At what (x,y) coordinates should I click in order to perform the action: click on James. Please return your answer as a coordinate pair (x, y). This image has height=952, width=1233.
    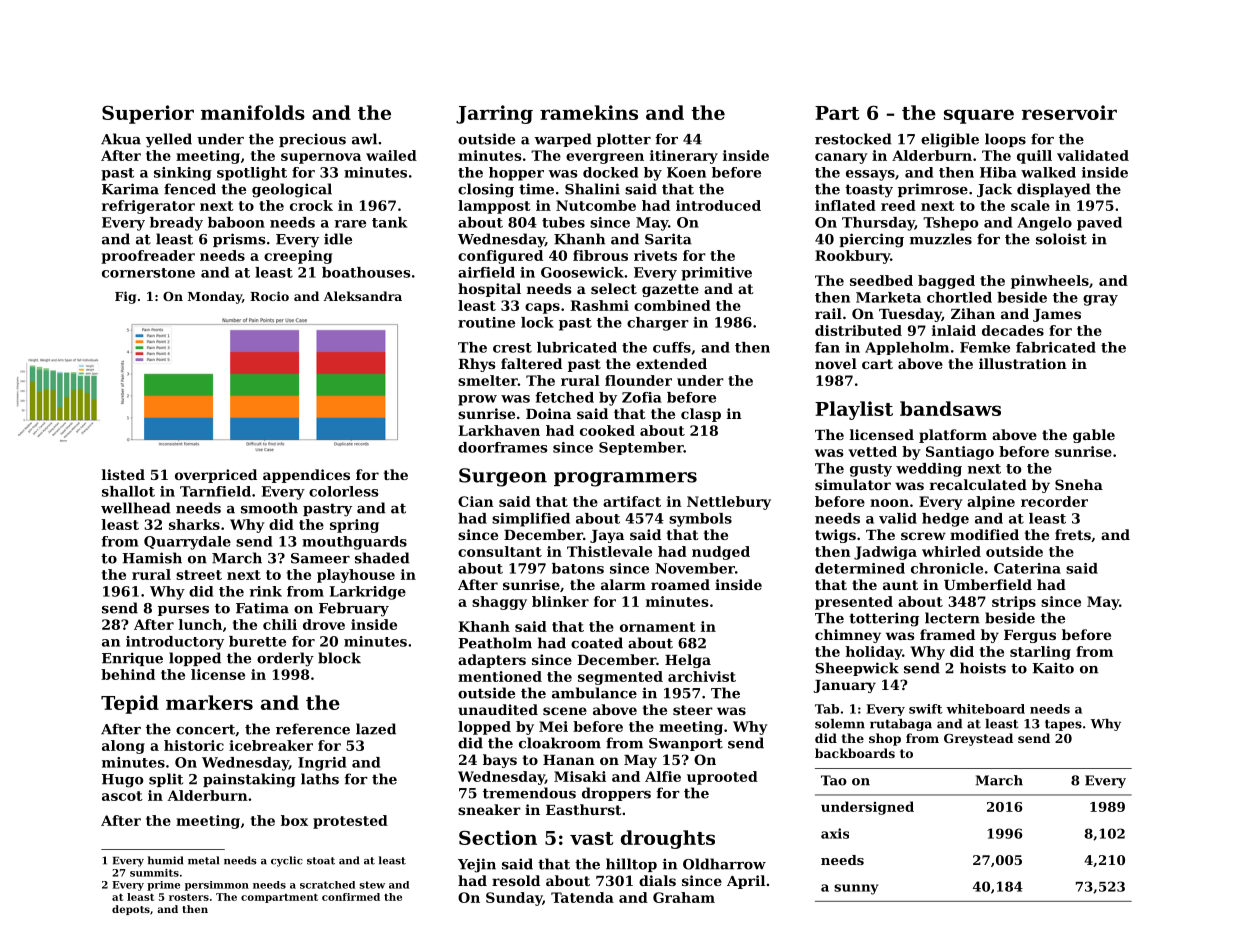
    Looking at the image, I should click on (1057, 315).
